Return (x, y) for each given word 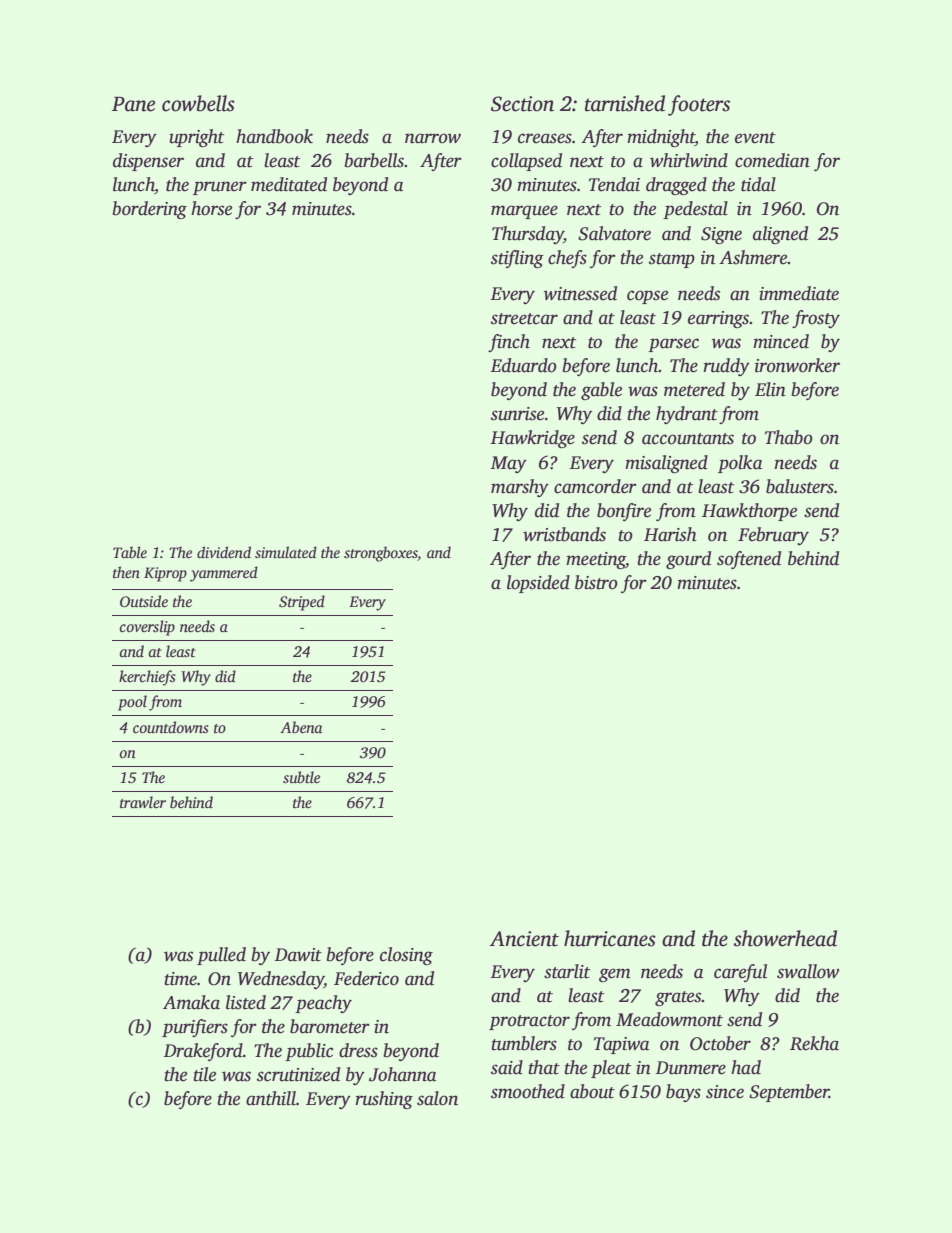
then (126, 572)
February (773, 536)
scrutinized (298, 1074)
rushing (384, 1100)
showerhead (785, 938)
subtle (301, 777)
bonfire (624, 512)
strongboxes (381, 554)
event (755, 138)
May (508, 464)
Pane (133, 104)
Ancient (524, 939)
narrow (433, 138)
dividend (224, 552)
